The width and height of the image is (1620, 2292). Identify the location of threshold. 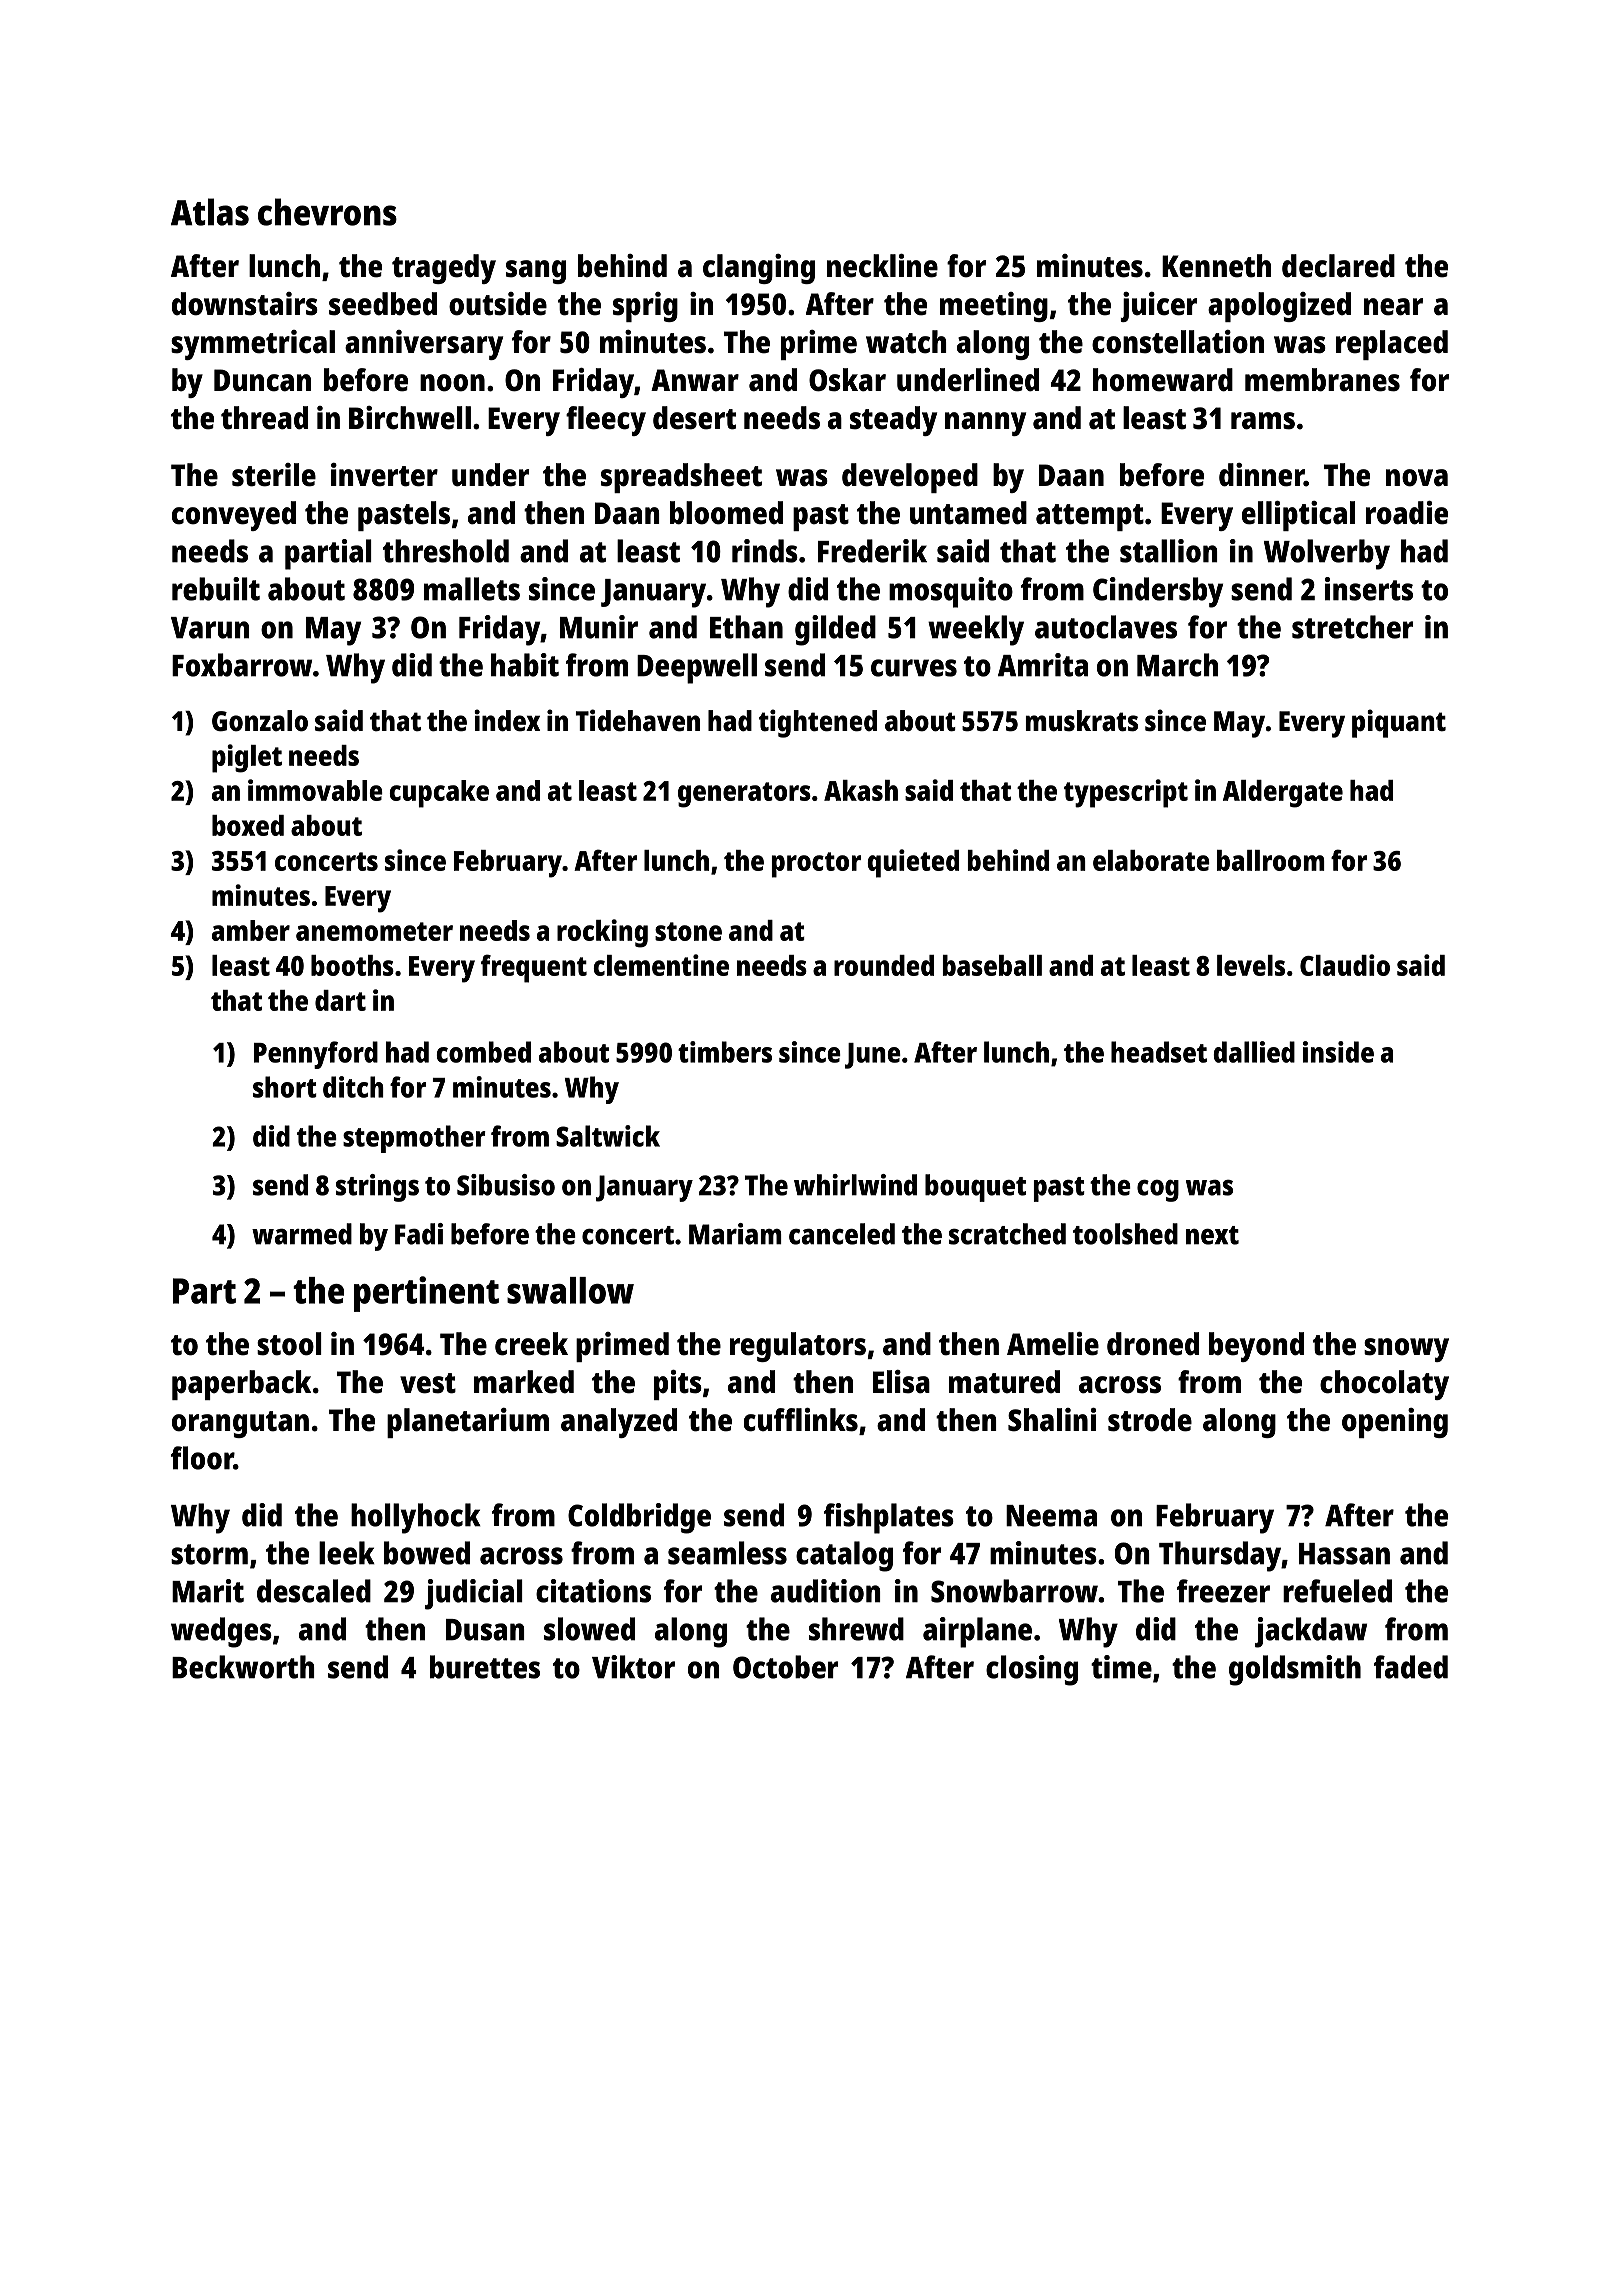
(446, 551).
